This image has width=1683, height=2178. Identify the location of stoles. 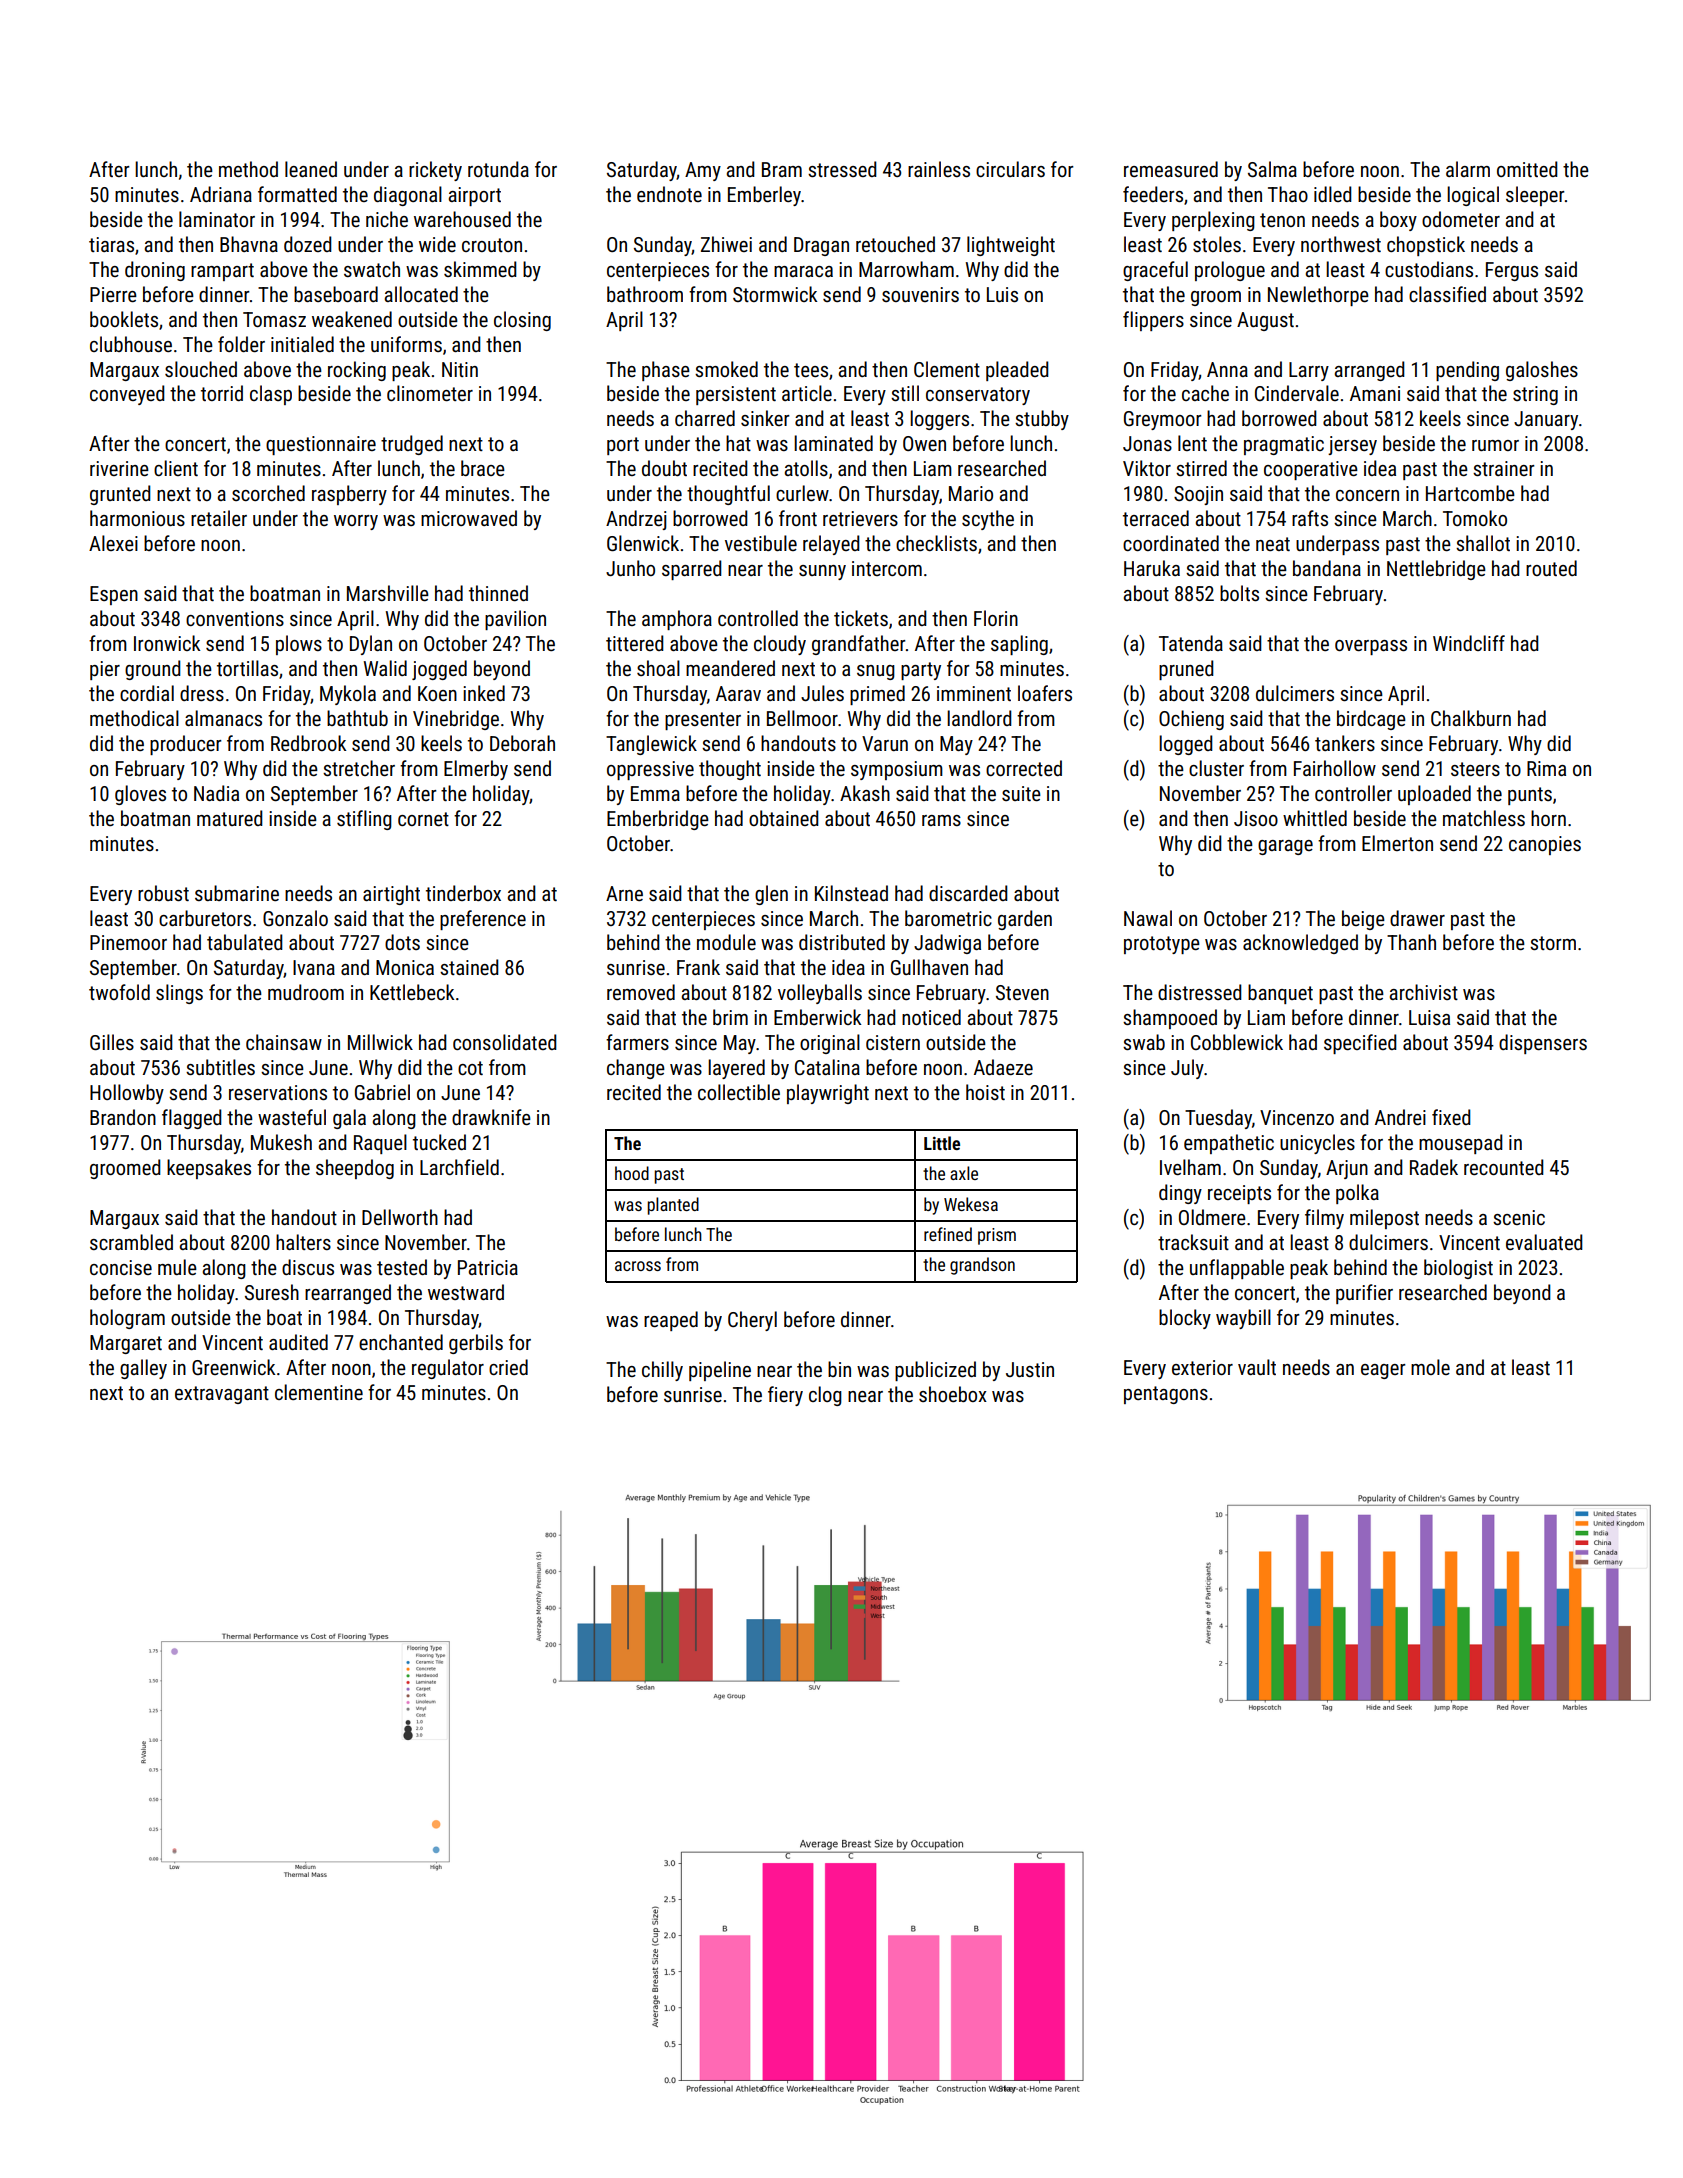
(1217, 244).
